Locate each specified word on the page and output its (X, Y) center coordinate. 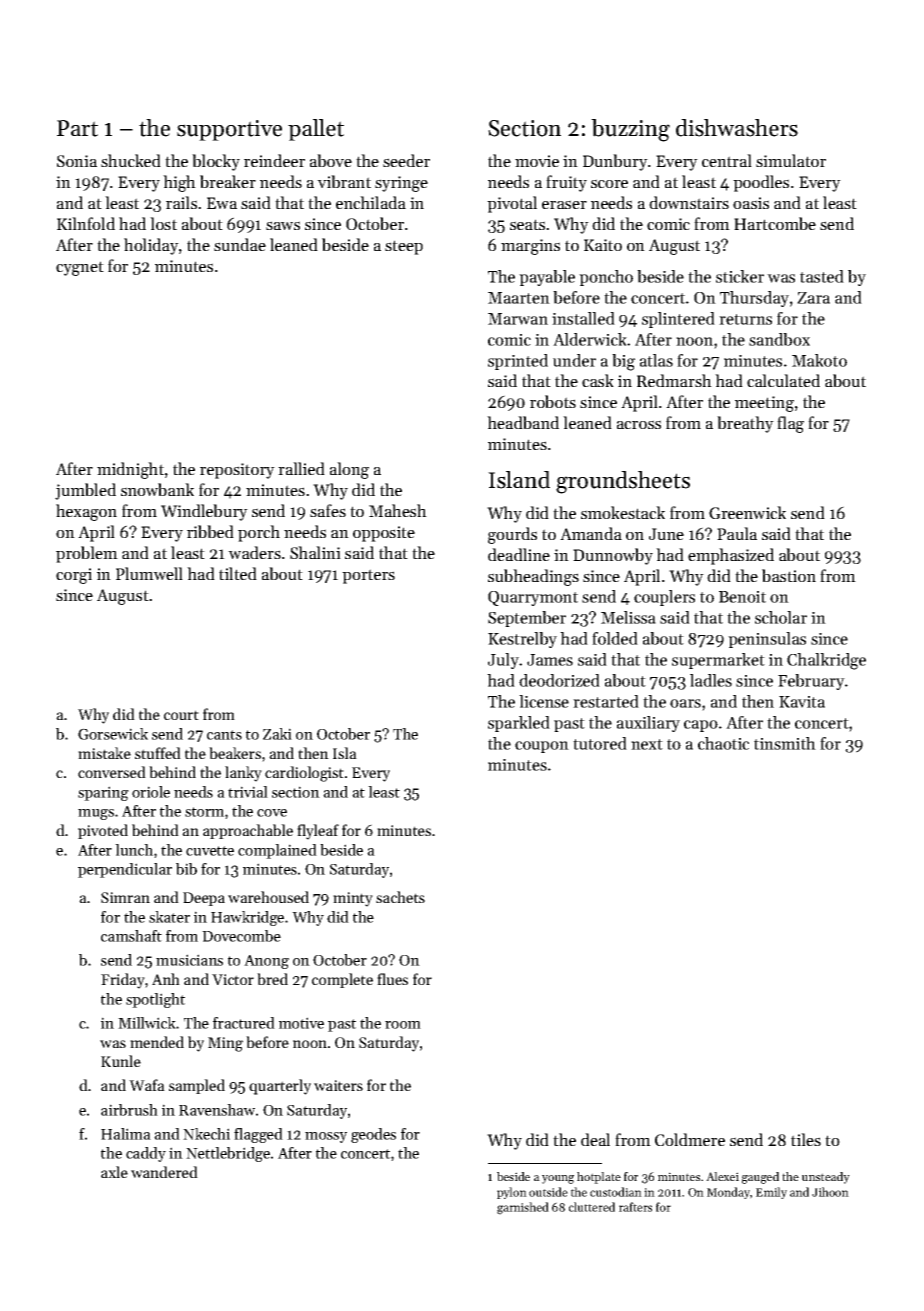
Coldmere (690, 1139)
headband (523, 422)
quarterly (280, 1087)
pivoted (103, 831)
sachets (400, 897)
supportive (229, 130)
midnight (130, 470)
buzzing (630, 130)
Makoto (819, 360)
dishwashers (737, 128)
